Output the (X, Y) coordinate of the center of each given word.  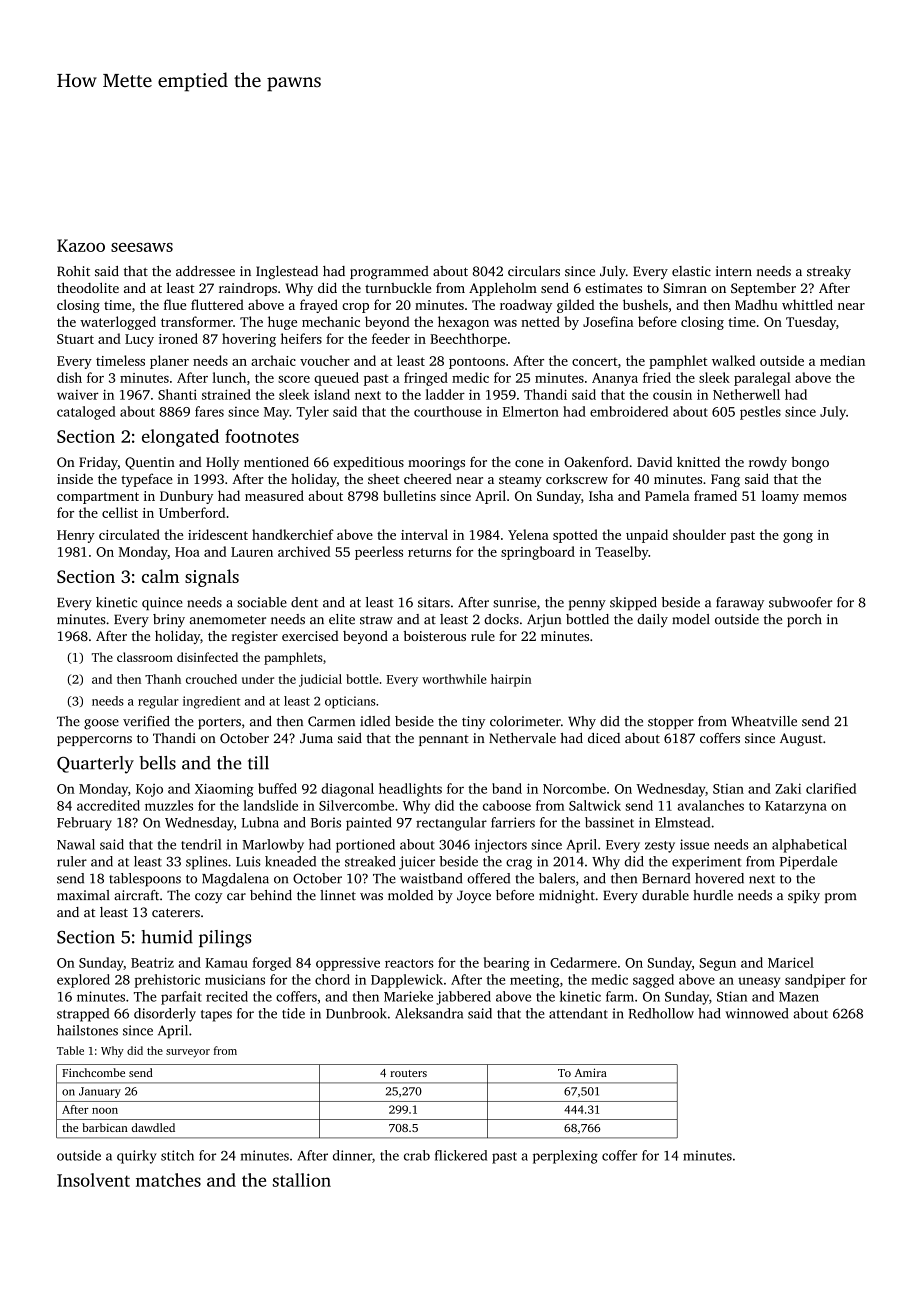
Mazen (799, 997)
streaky (829, 272)
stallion (302, 1180)
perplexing (565, 1157)
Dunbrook (356, 1013)
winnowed (756, 1013)
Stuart (75, 339)
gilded (576, 306)
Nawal (76, 844)
